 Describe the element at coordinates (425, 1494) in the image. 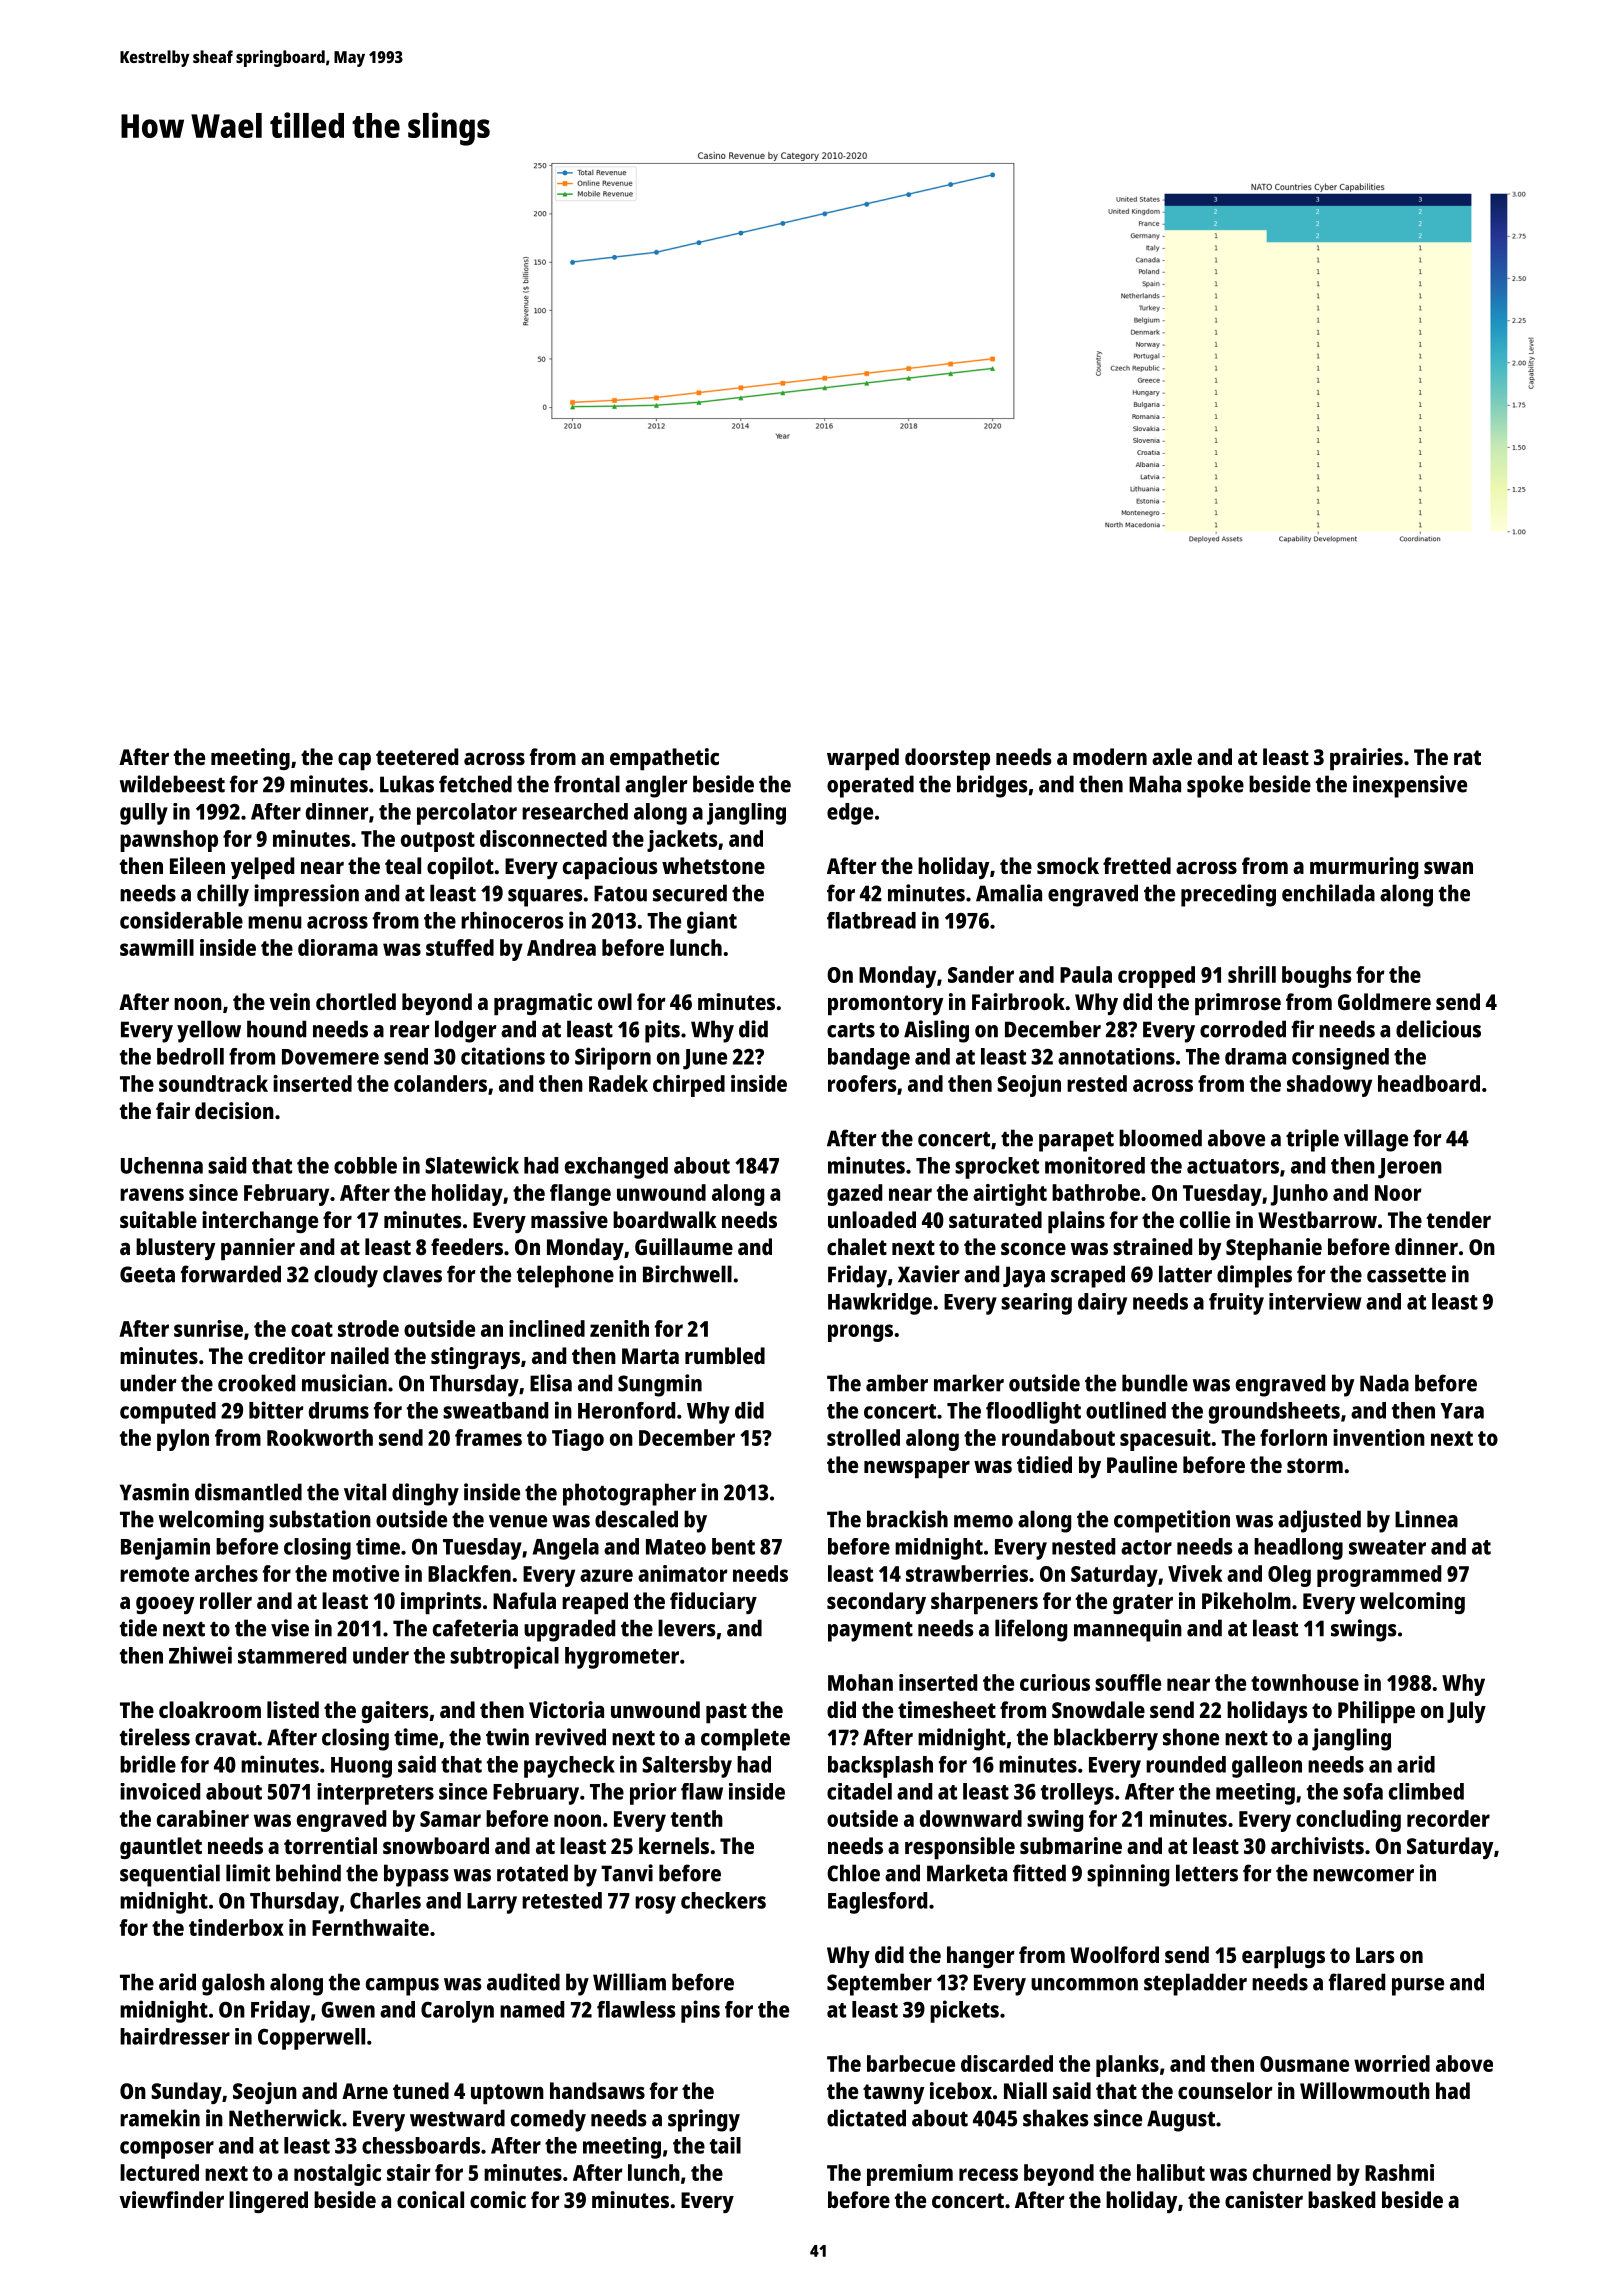

I see `dinghy` at that location.
